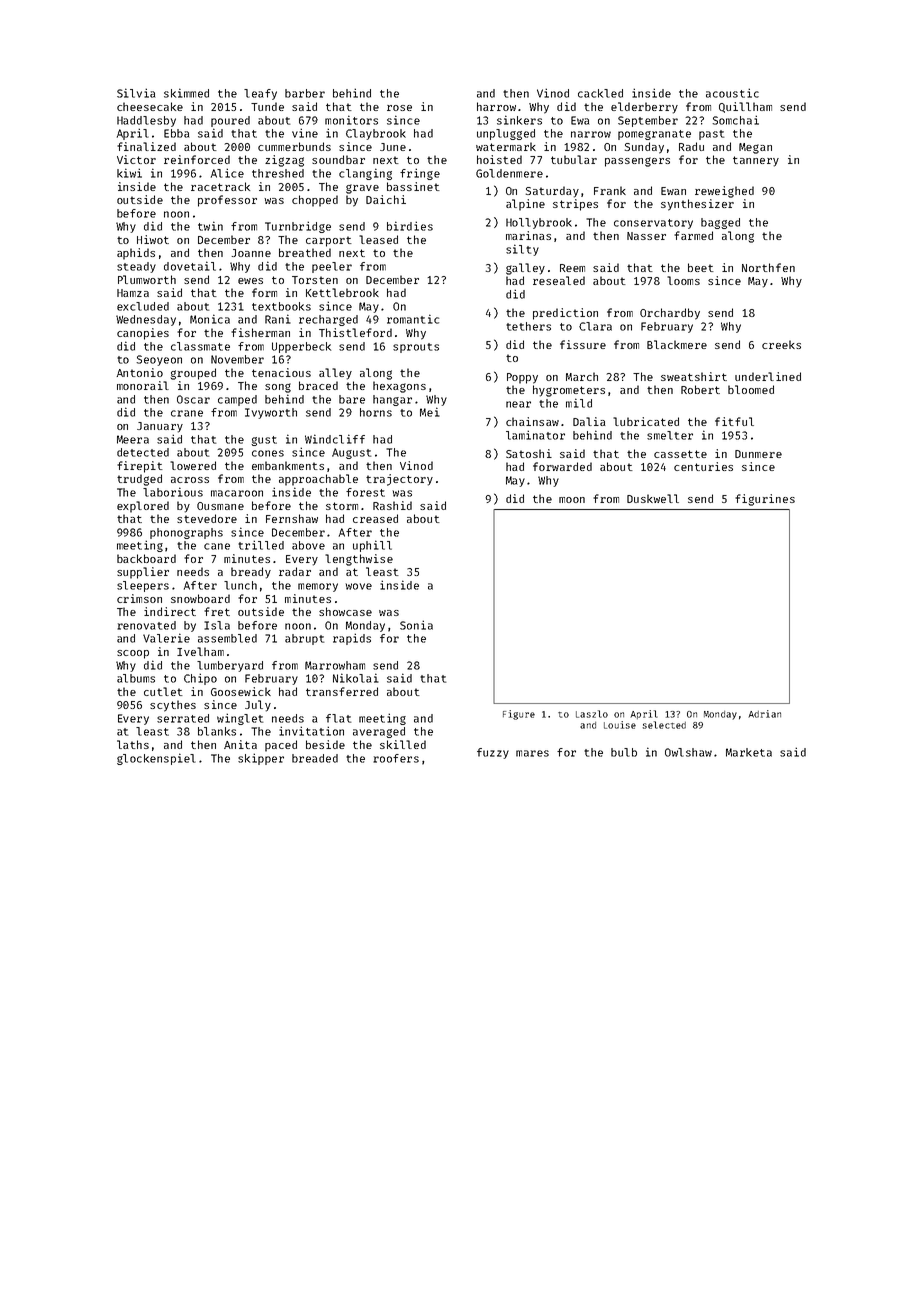  What do you see at coordinates (186, 93) in the screenshot?
I see `skimmed` at bounding box center [186, 93].
